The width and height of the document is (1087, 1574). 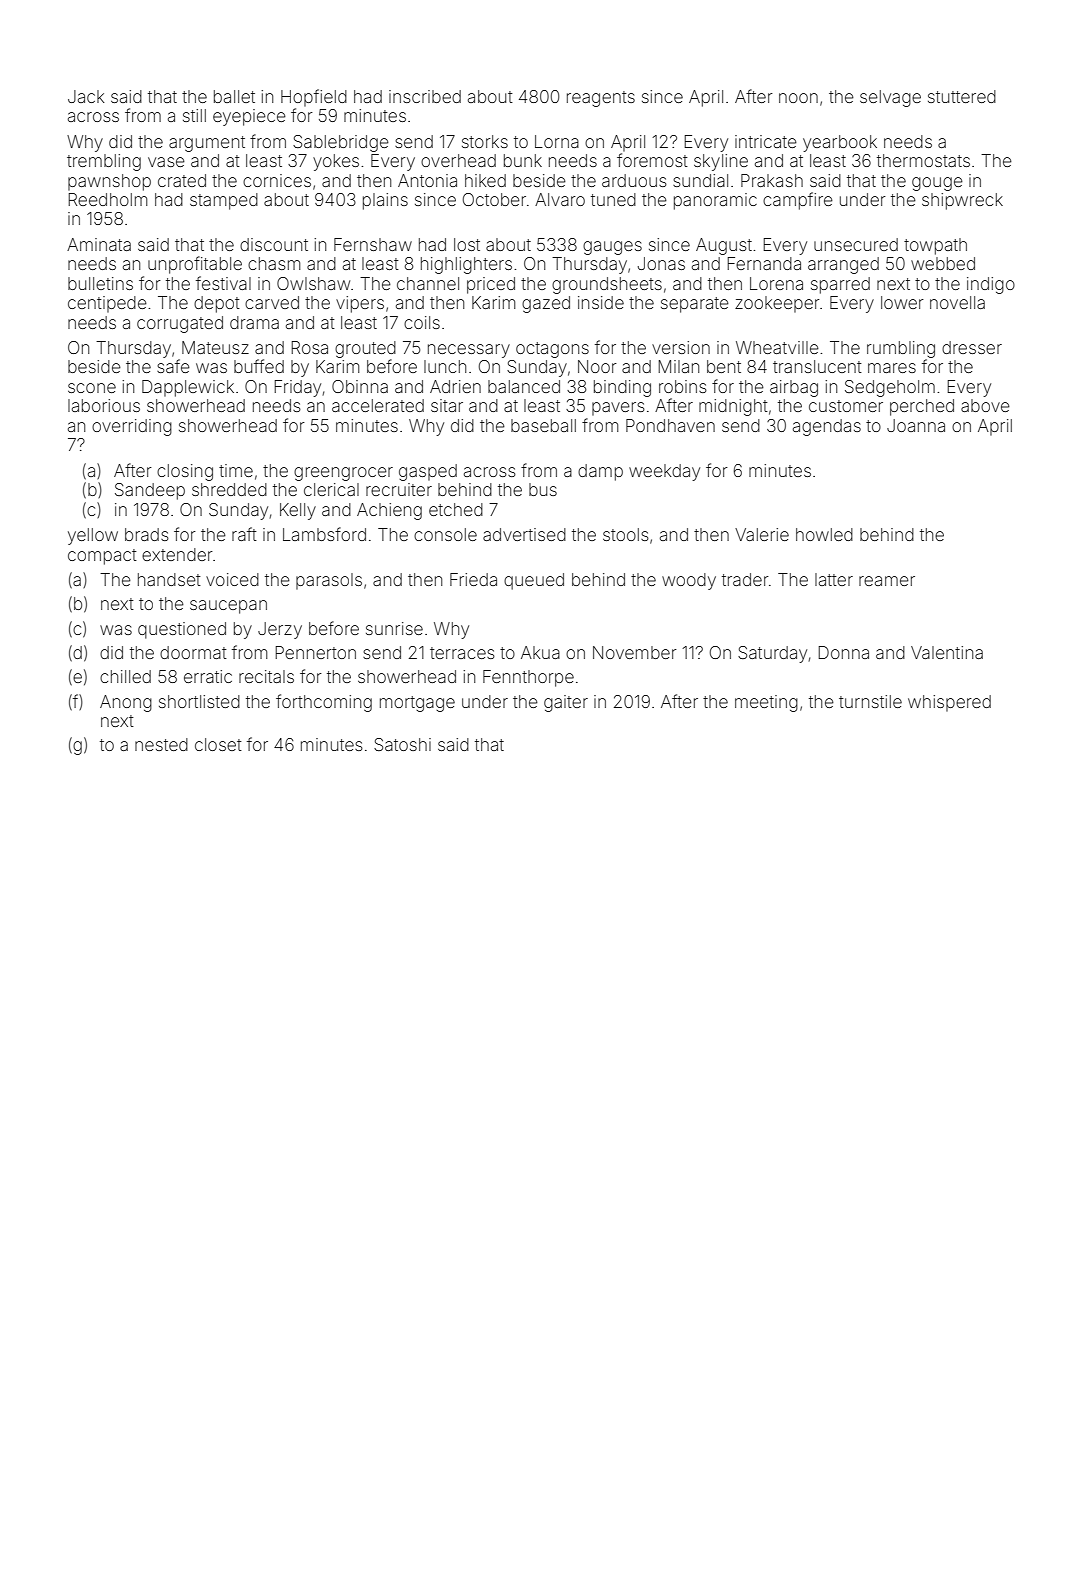 What do you see at coordinates (560, 199) in the document?
I see `Alvaro` at bounding box center [560, 199].
